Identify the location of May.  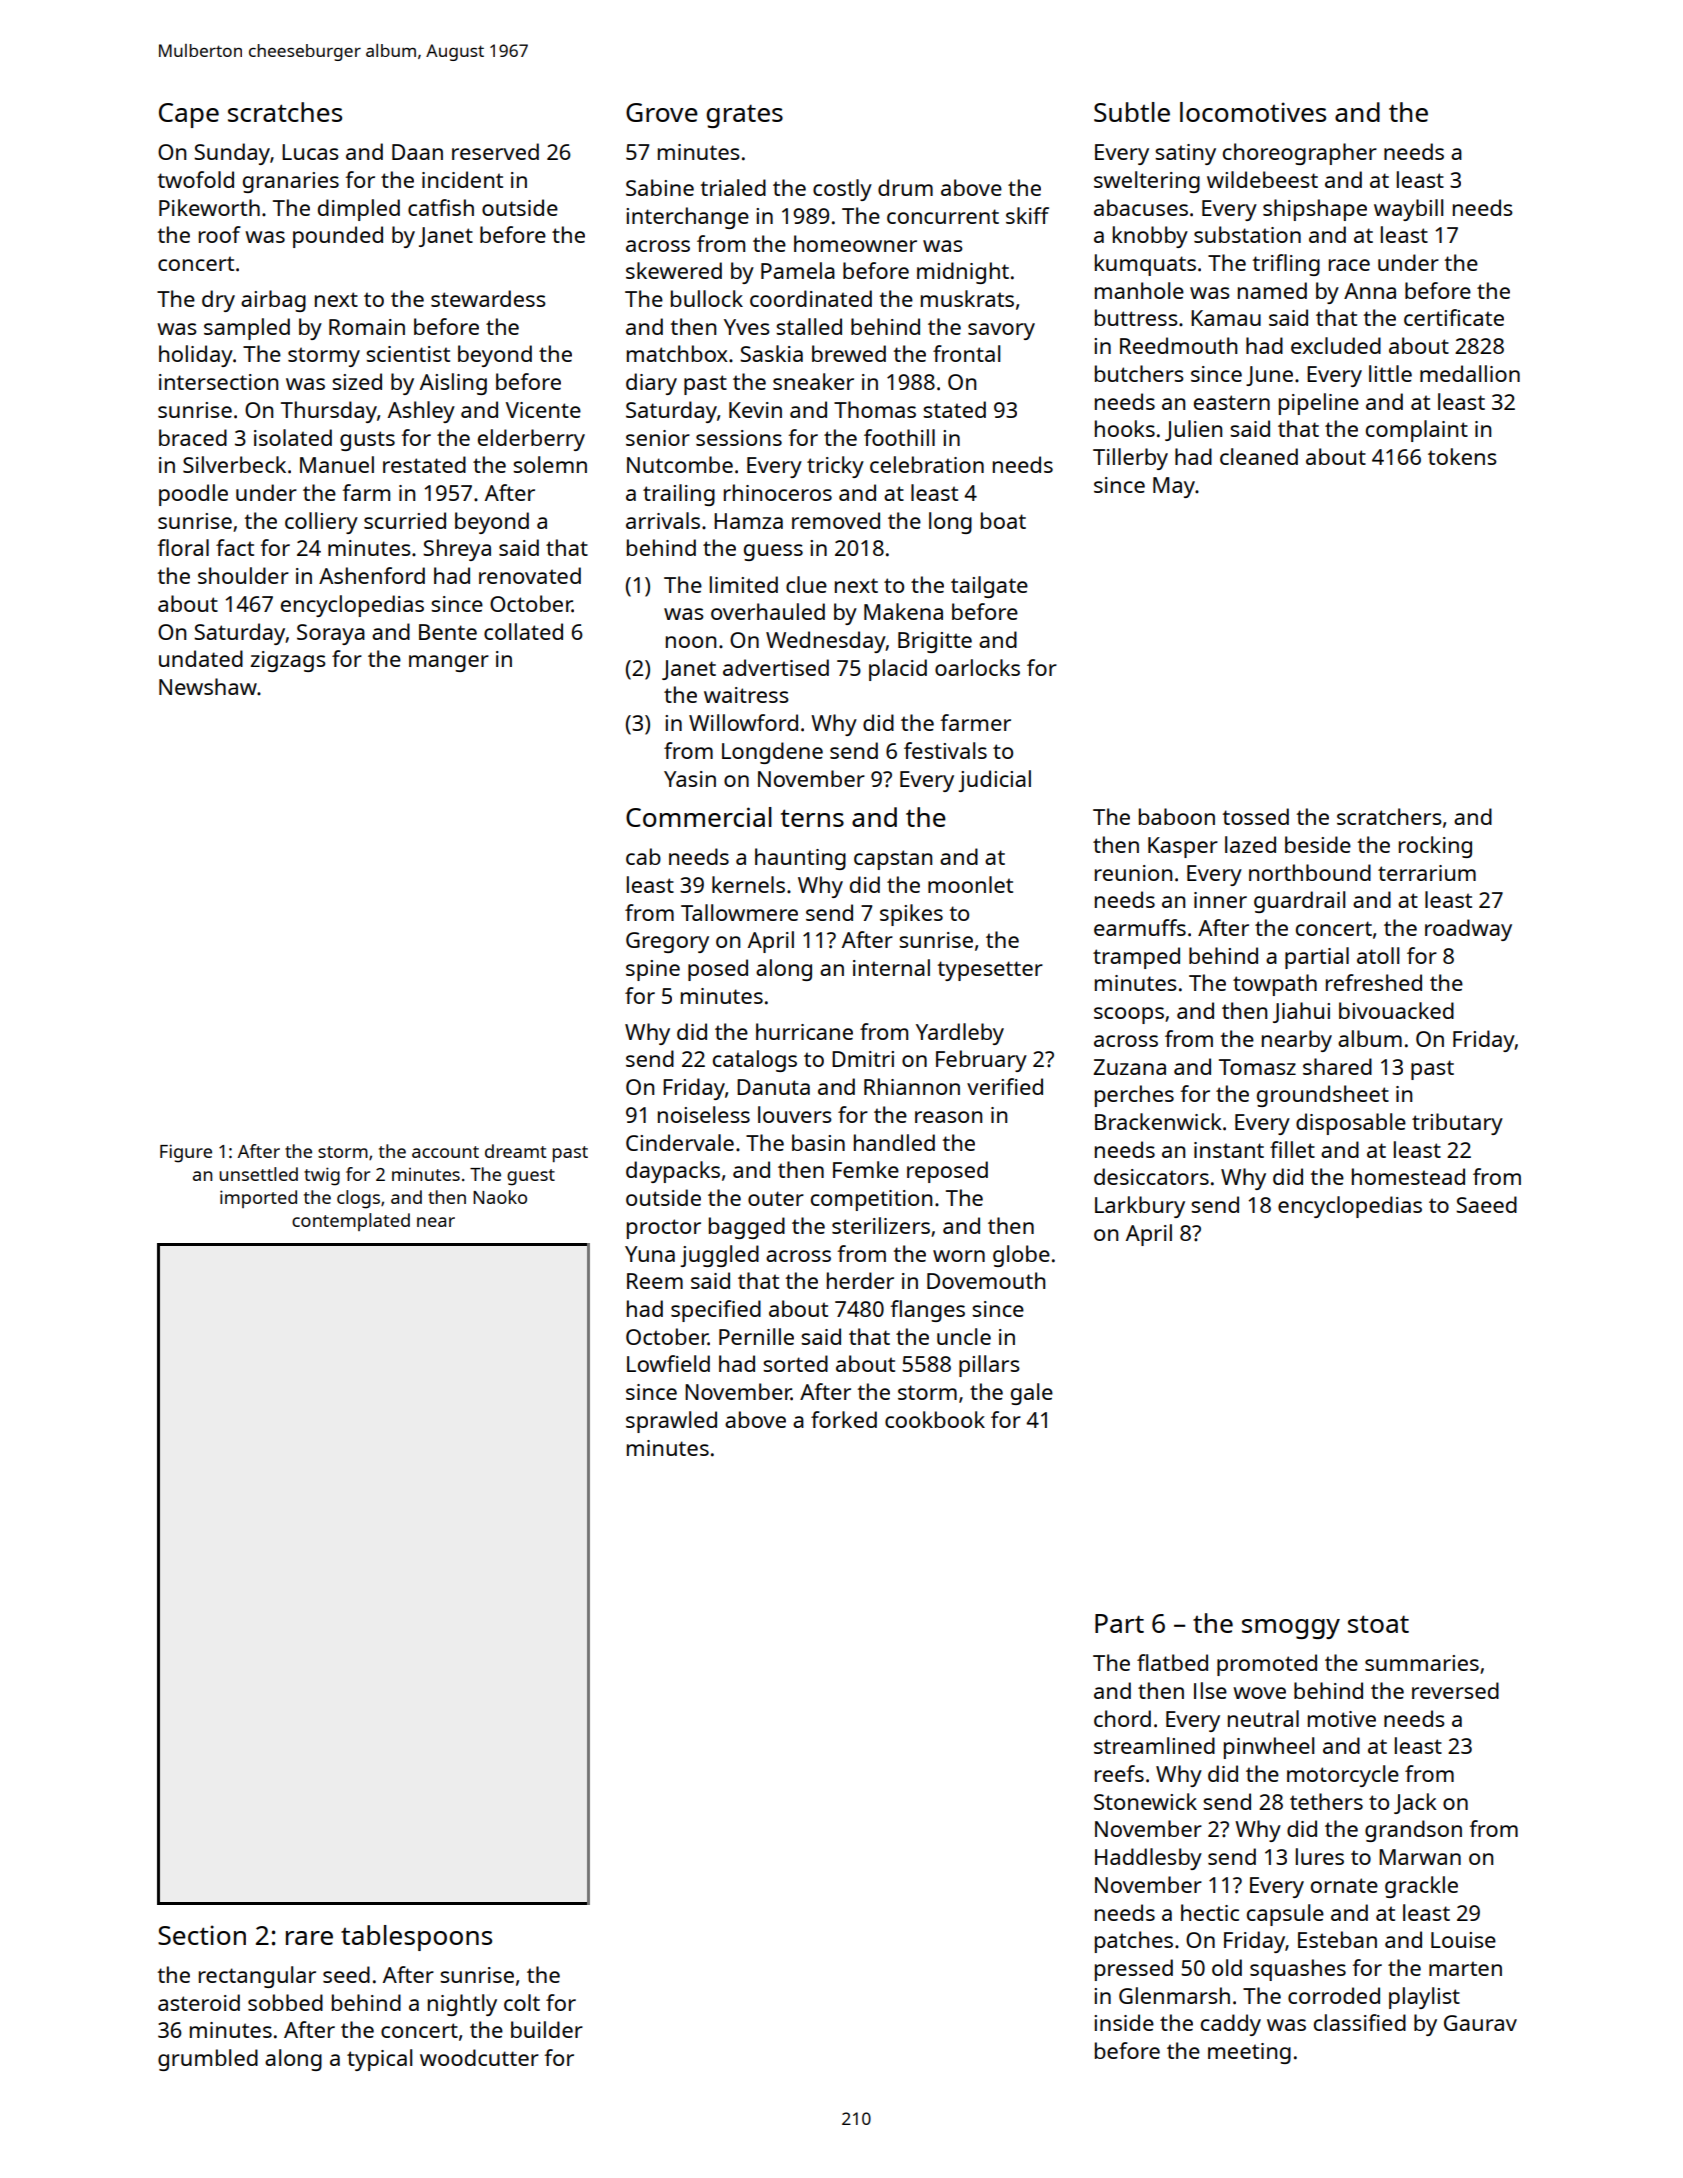
(1174, 487).
